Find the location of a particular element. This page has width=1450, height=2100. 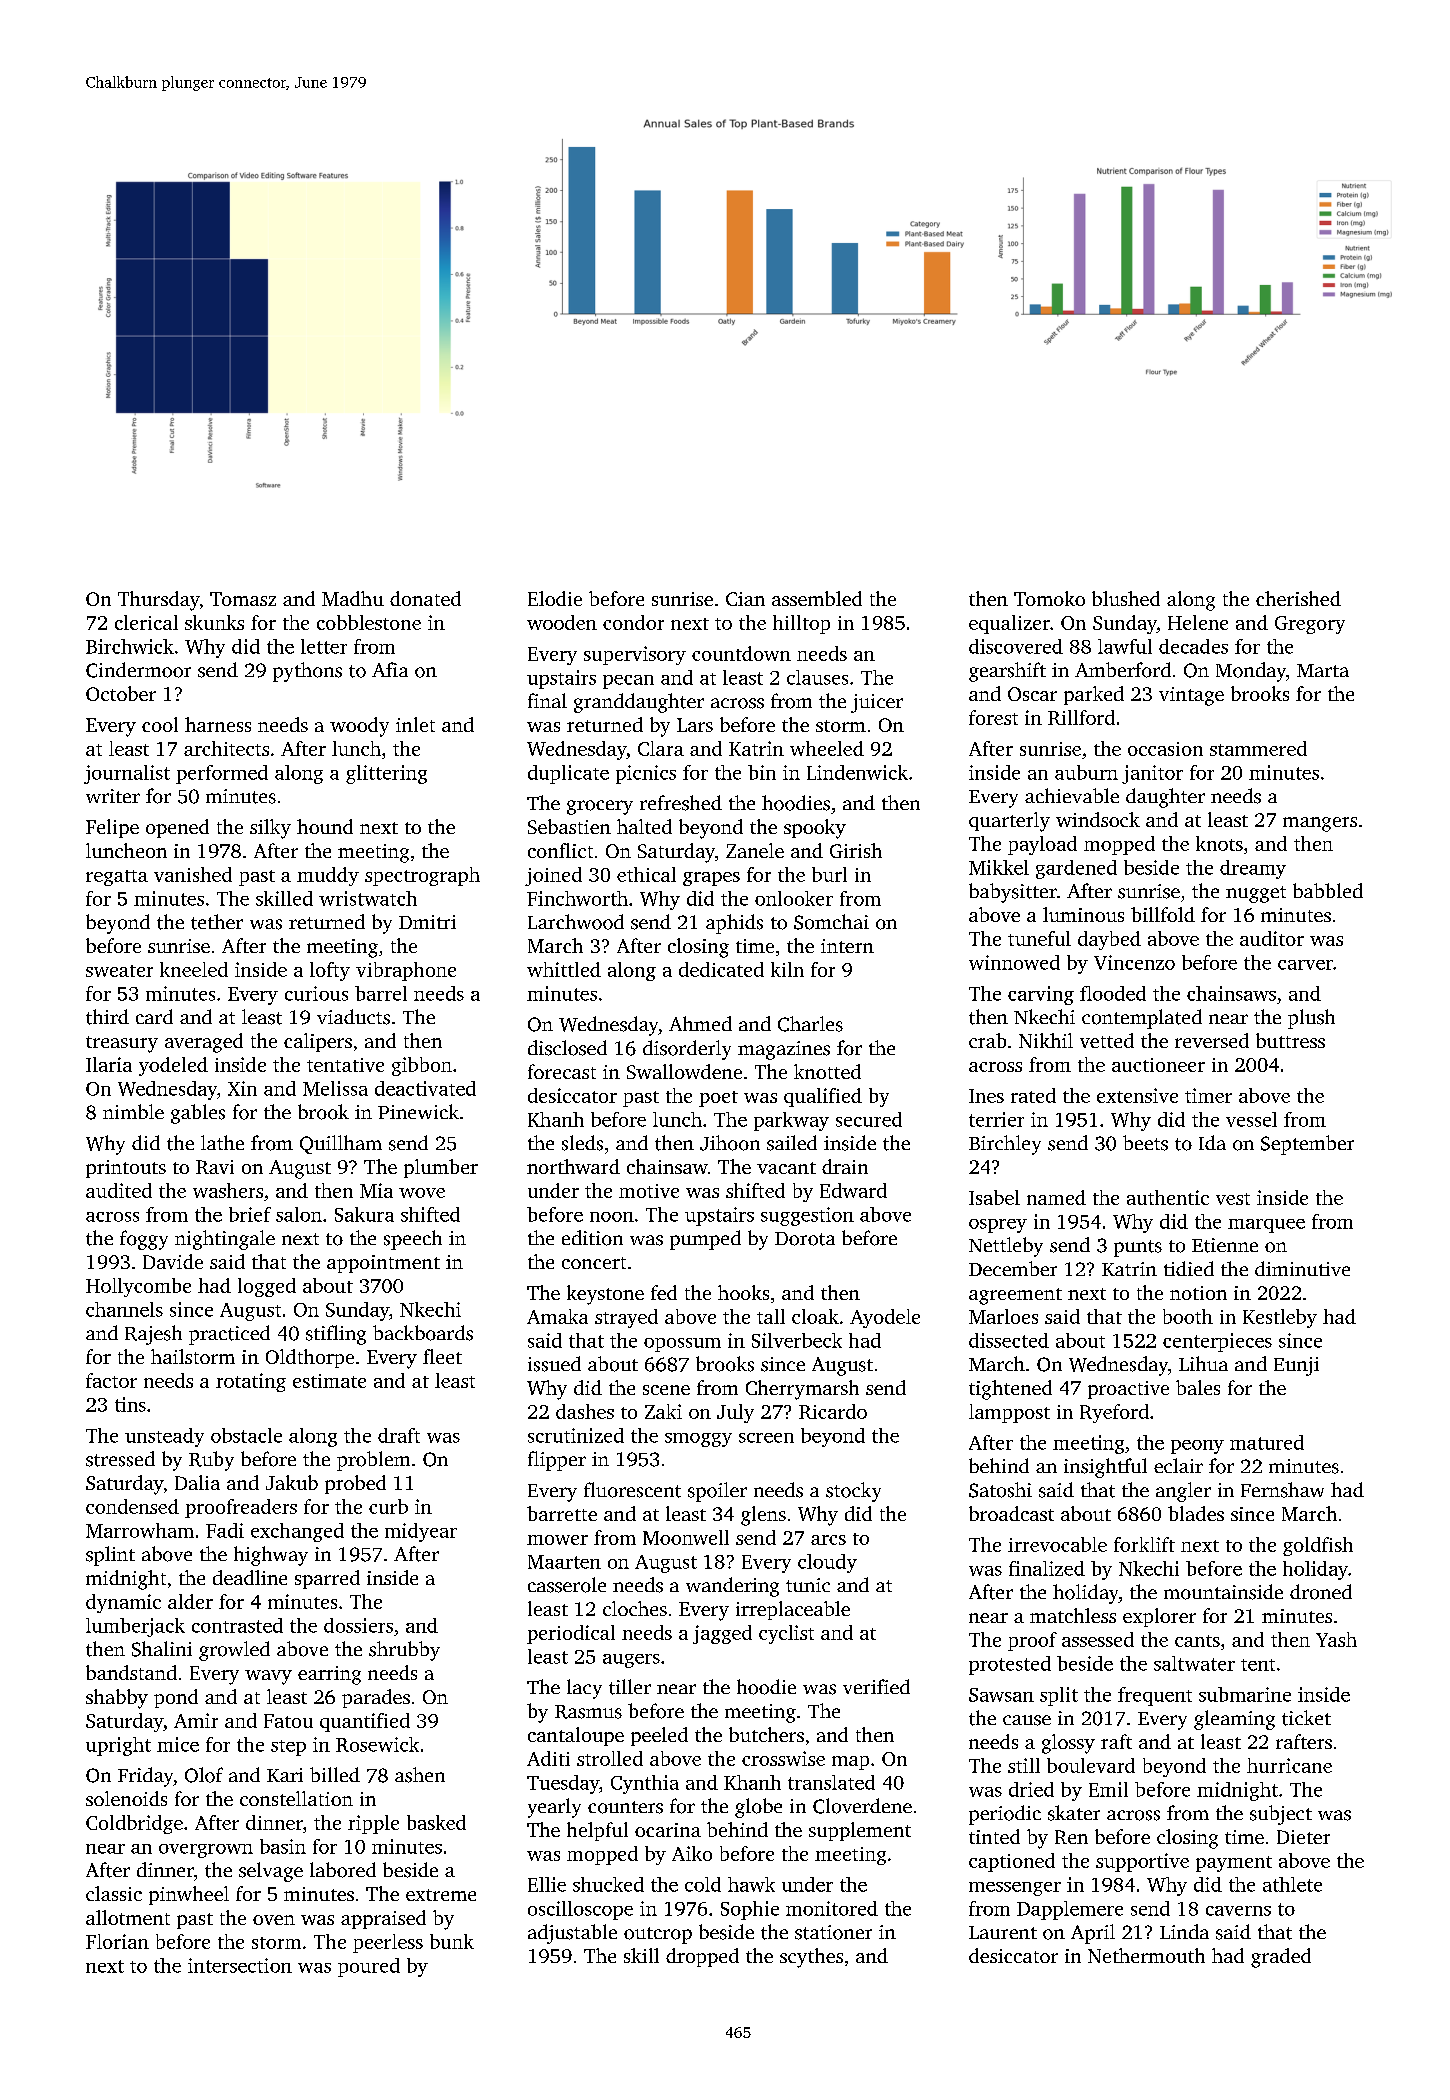

clerical is located at coordinates (146, 622).
